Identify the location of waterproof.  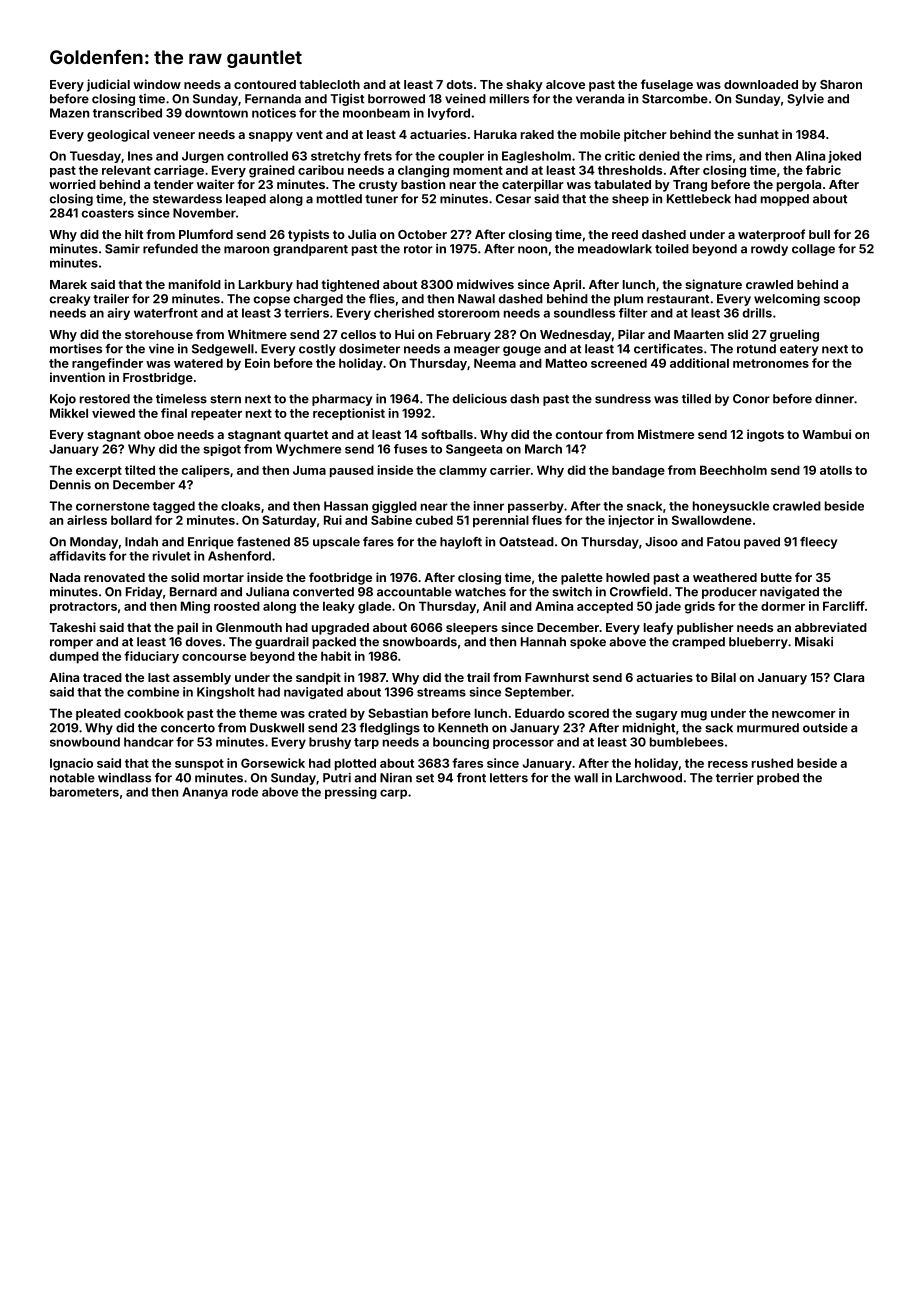
(771, 235).
